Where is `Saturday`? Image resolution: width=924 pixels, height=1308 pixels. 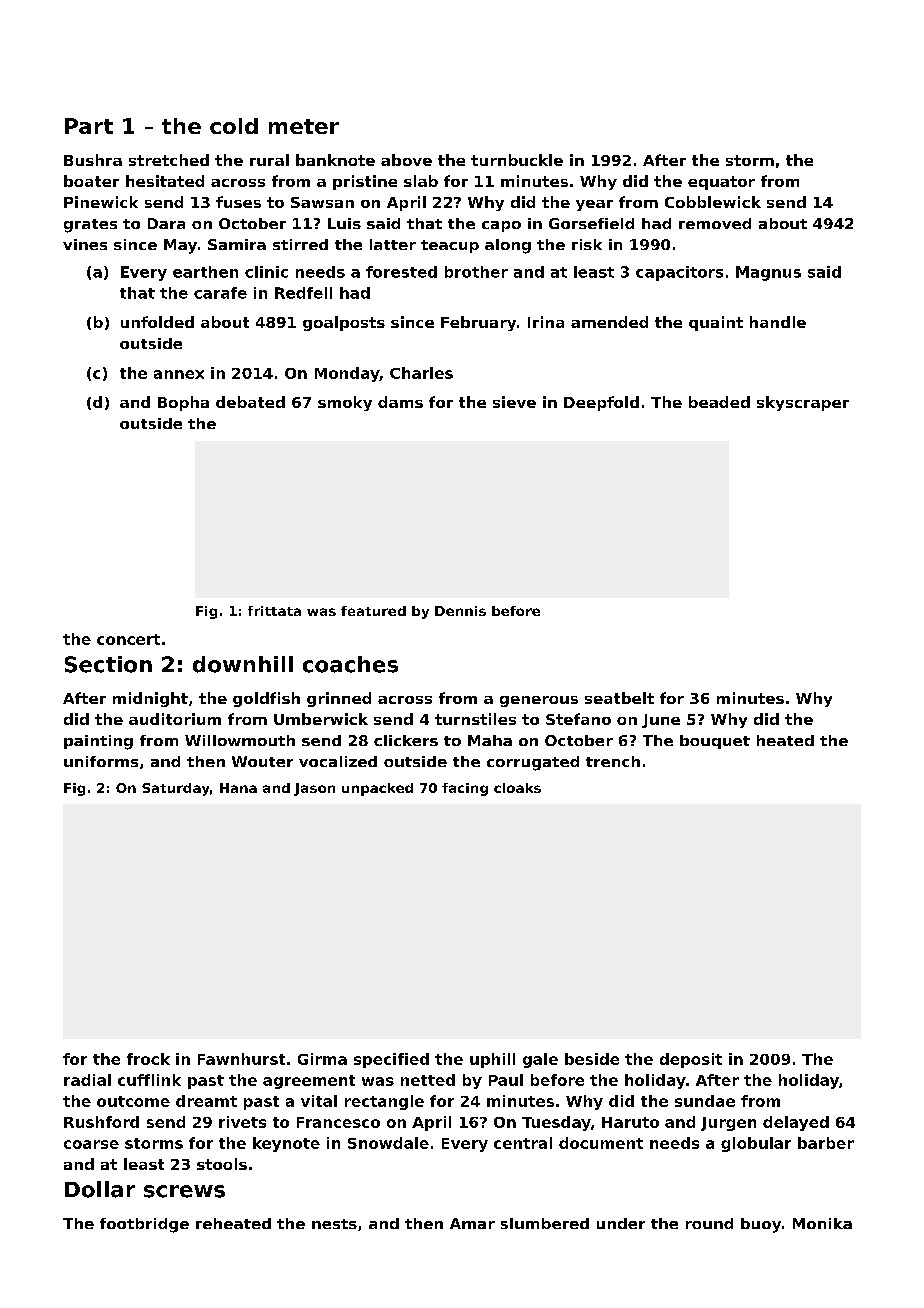 Saturday is located at coordinates (175, 789).
